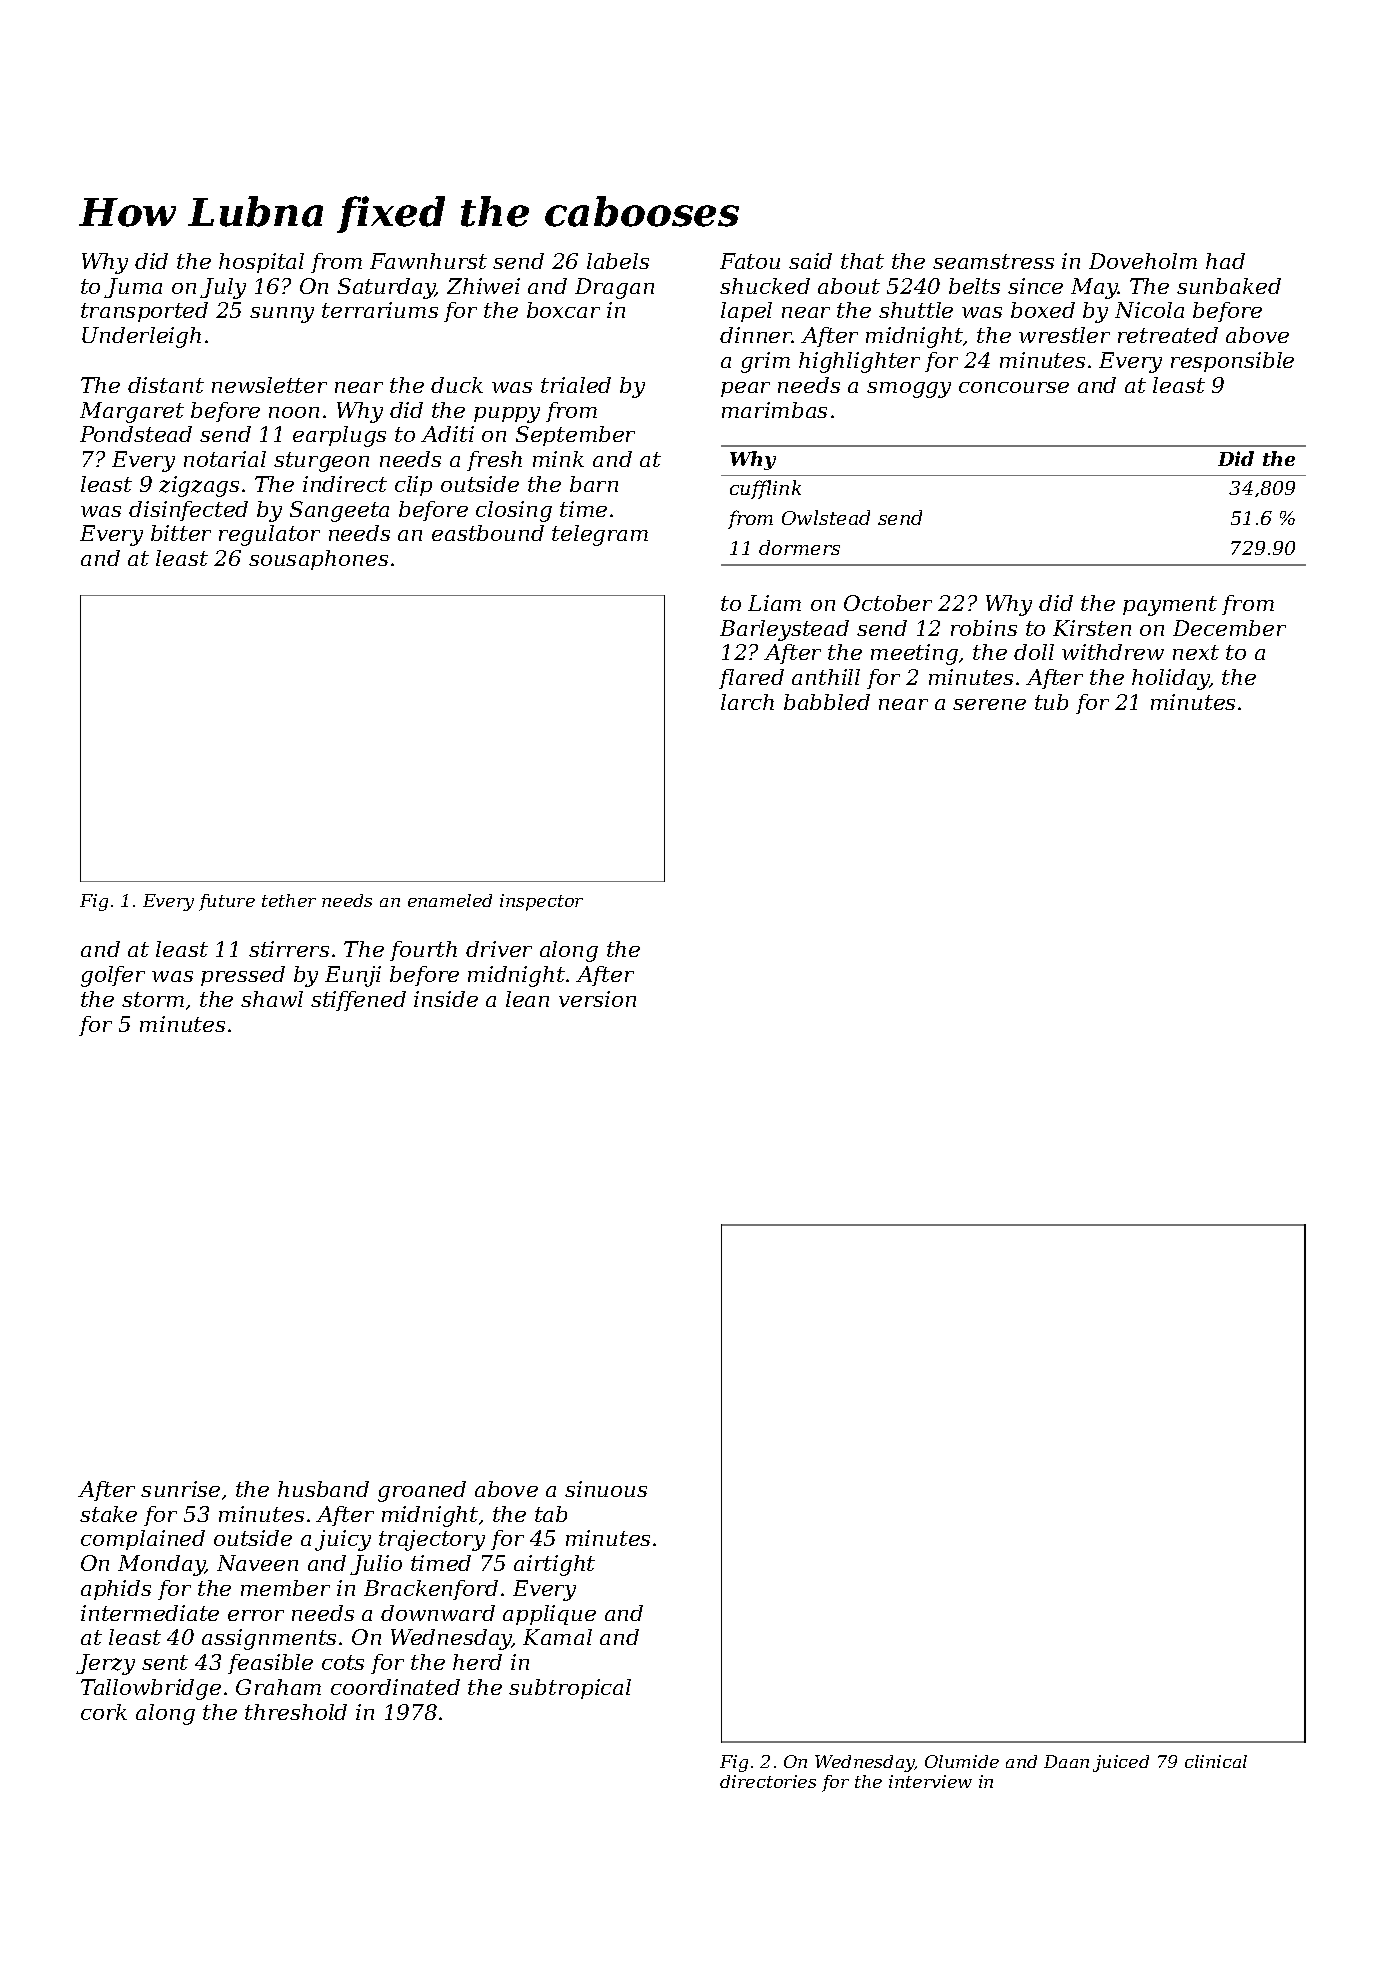 The image size is (1386, 1969). I want to click on Jerzy, so click(105, 1664).
